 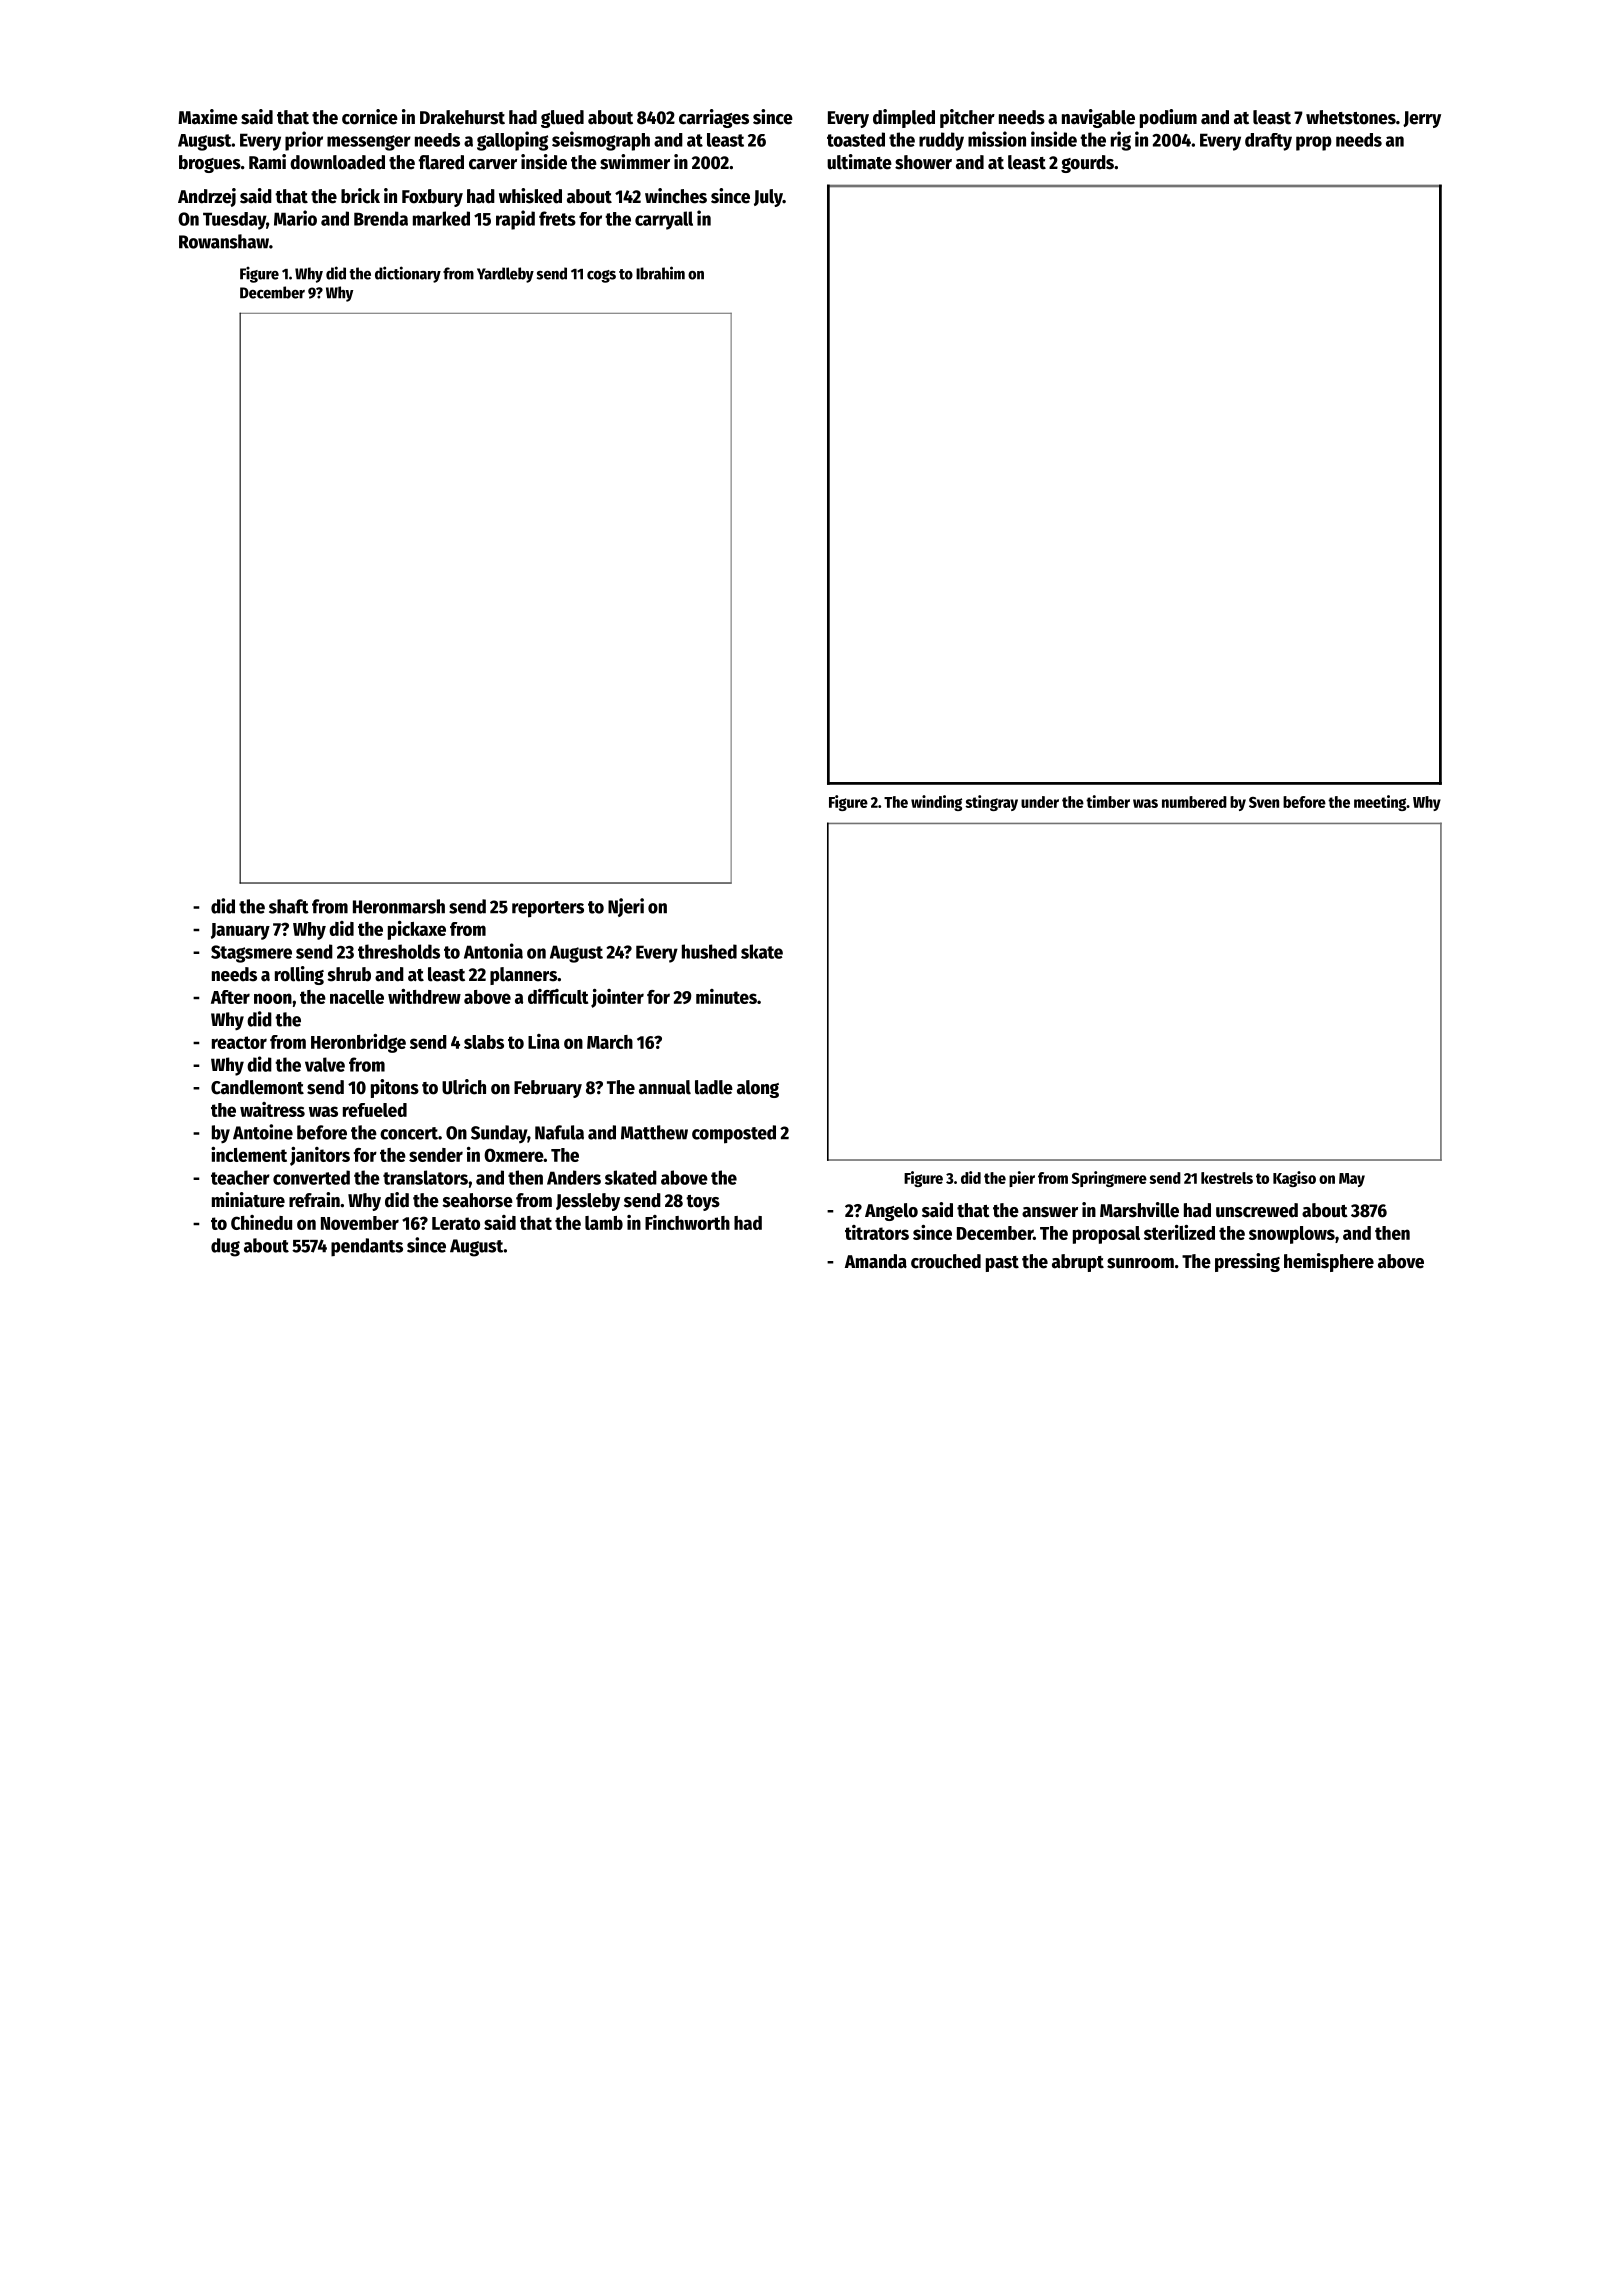 I want to click on slabs, so click(x=484, y=1042).
